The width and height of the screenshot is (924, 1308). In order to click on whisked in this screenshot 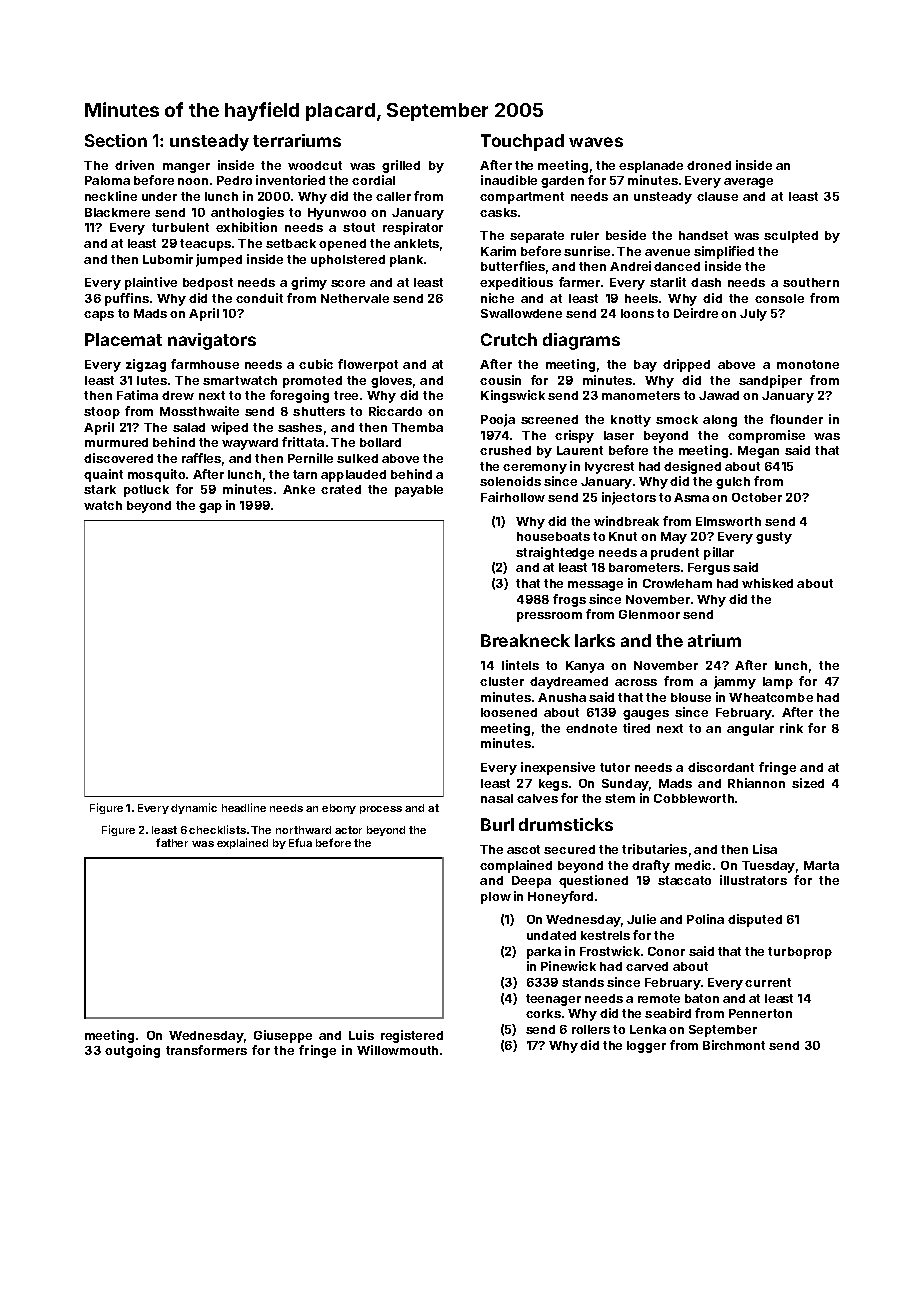, I will do `click(767, 583)`.
